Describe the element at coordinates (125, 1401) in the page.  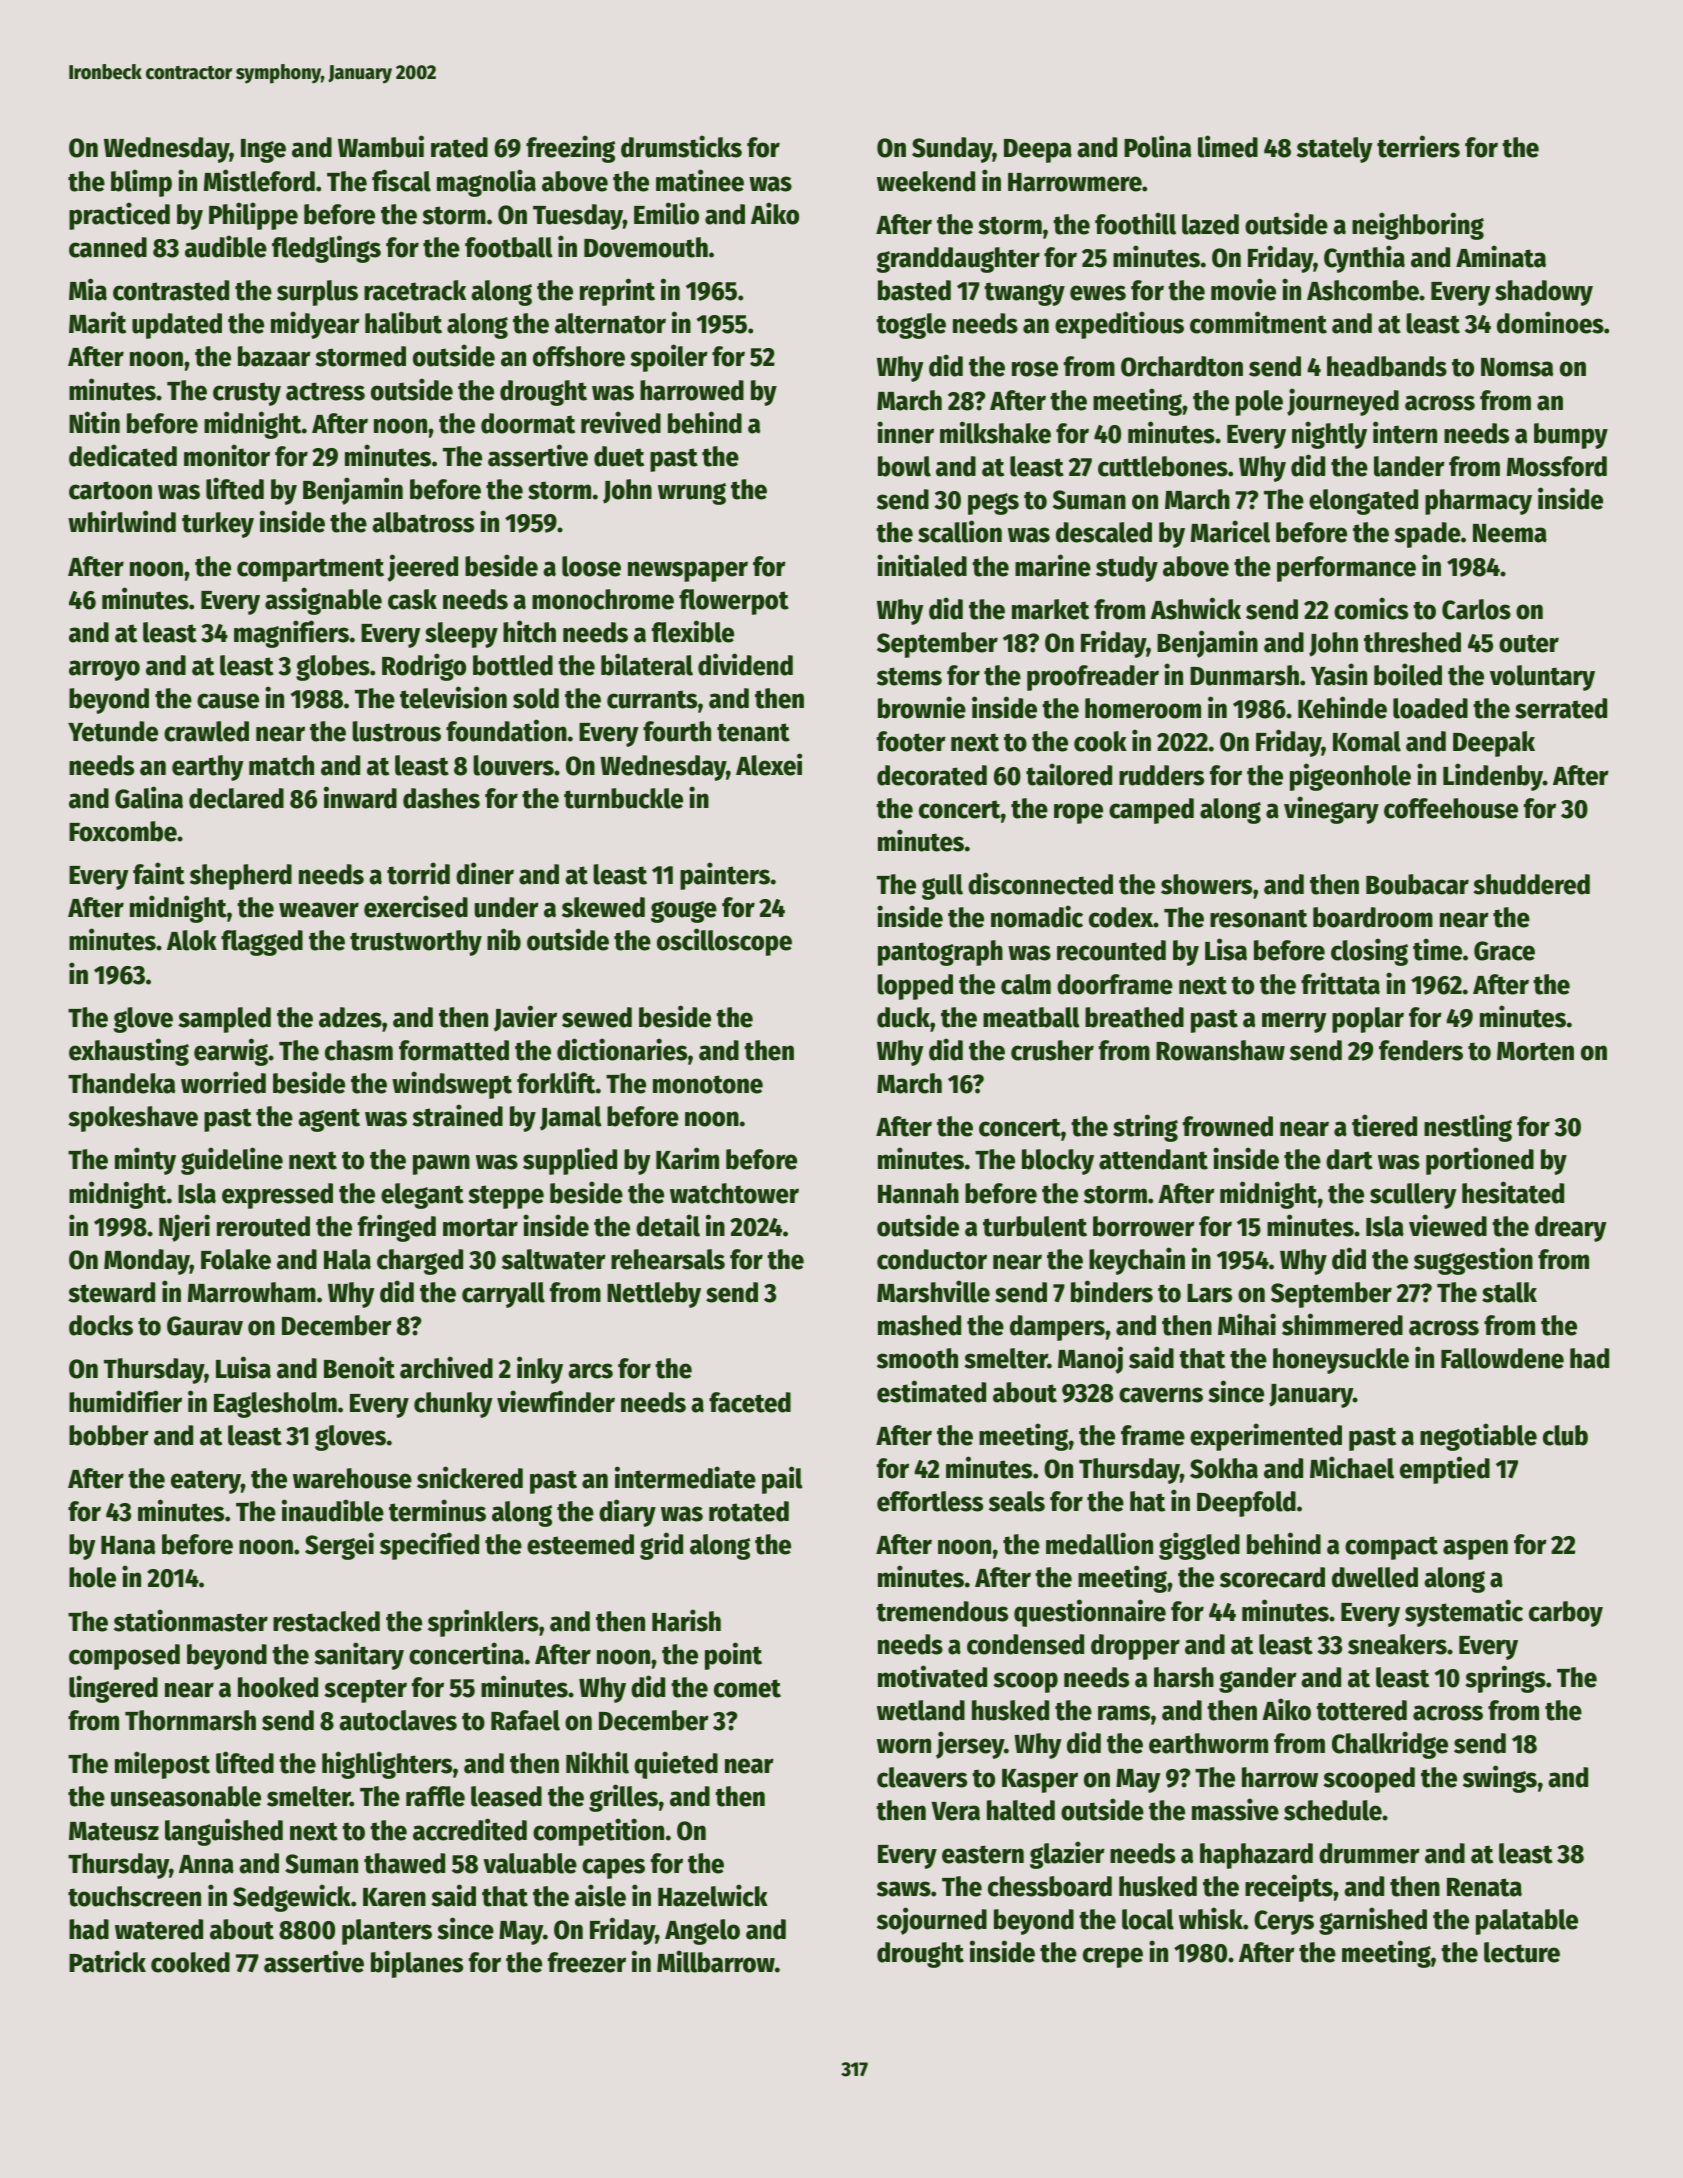
I see `humidifier` at that location.
